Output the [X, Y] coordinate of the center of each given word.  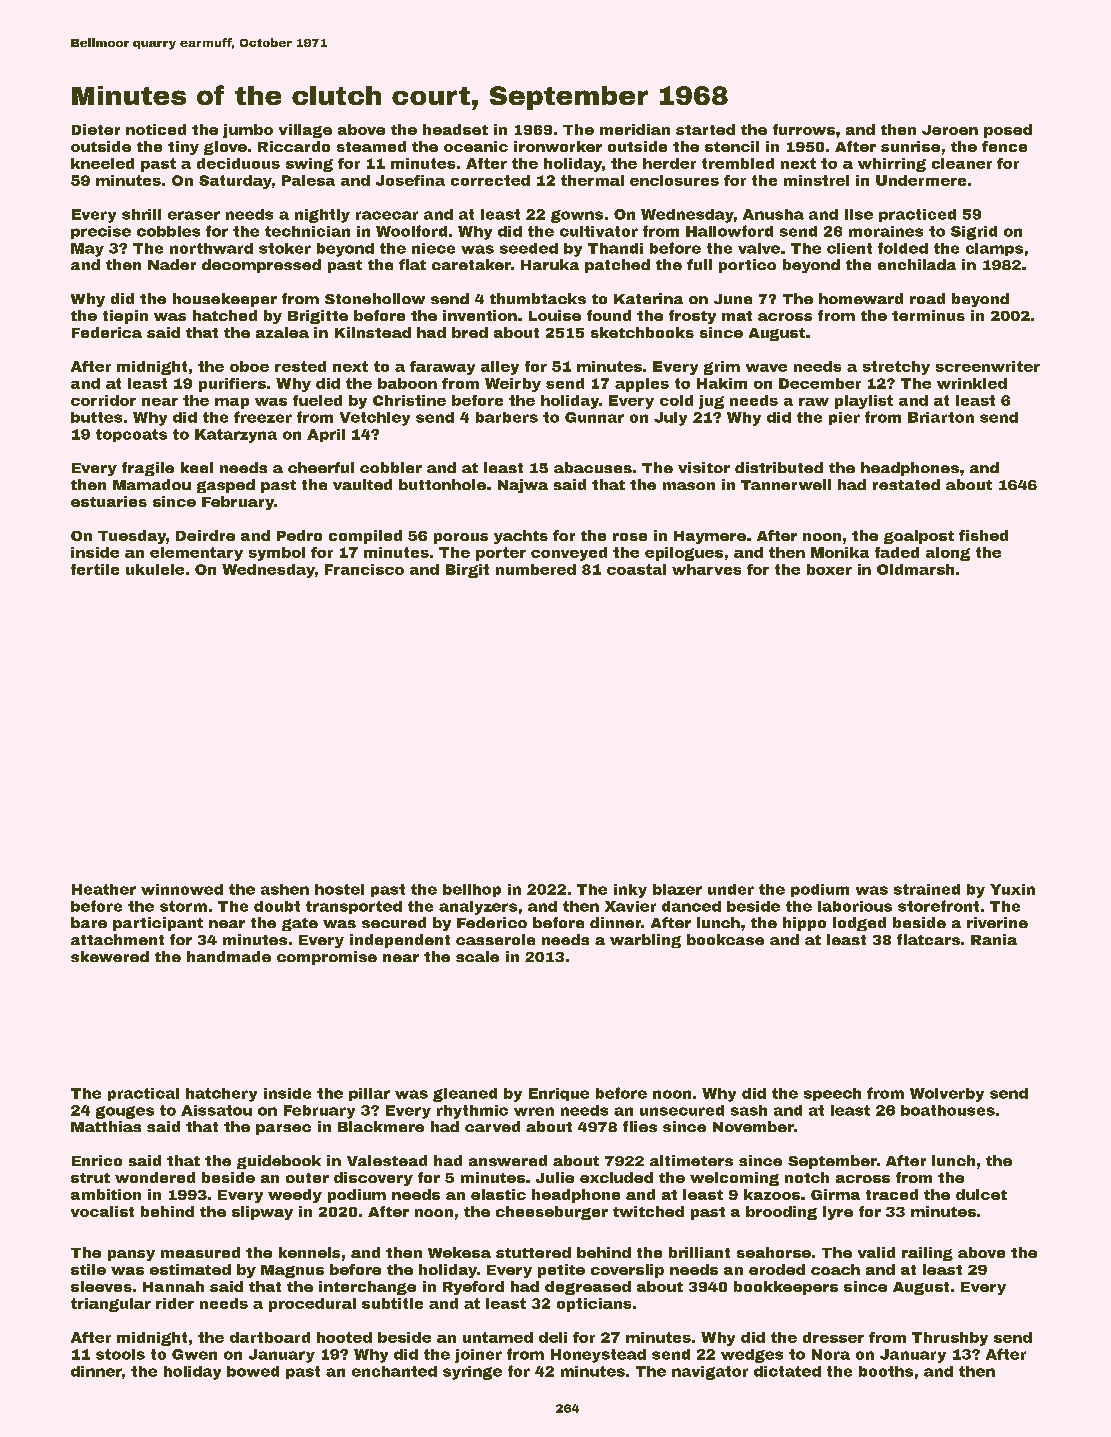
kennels [309, 1252]
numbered [536, 569]
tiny [183, 148]
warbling [645, 941]
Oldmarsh [915, 569]
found [609, 315]
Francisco [364, 569]
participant [158, 924]
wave [766, 368]
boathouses [948, 1110]
